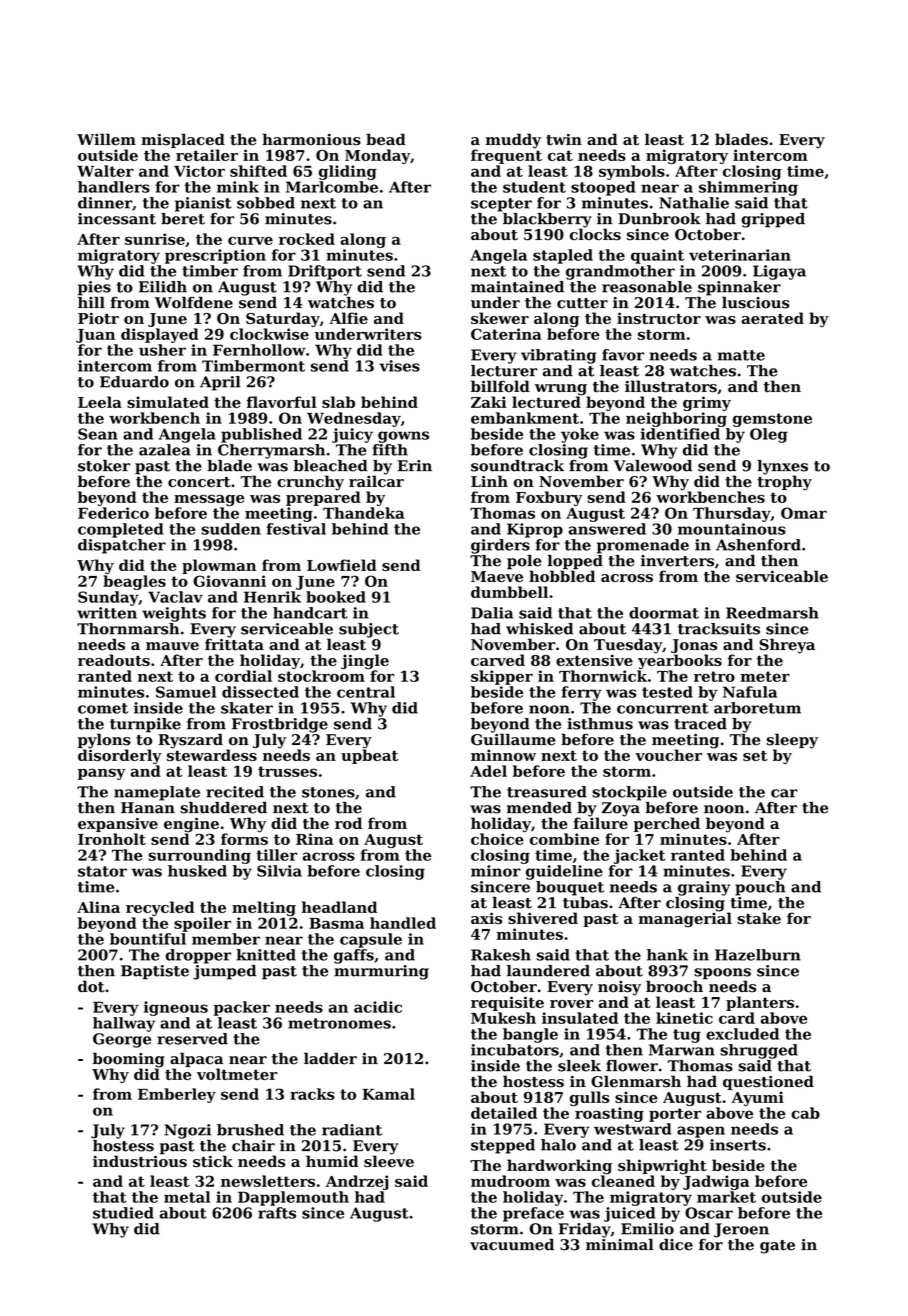 The width and height of the screenshot is (908, 1316). What do you see at coordinates (492, 613) in the screenshot?
I see `Dalia` at bounding box center [492, 613].
